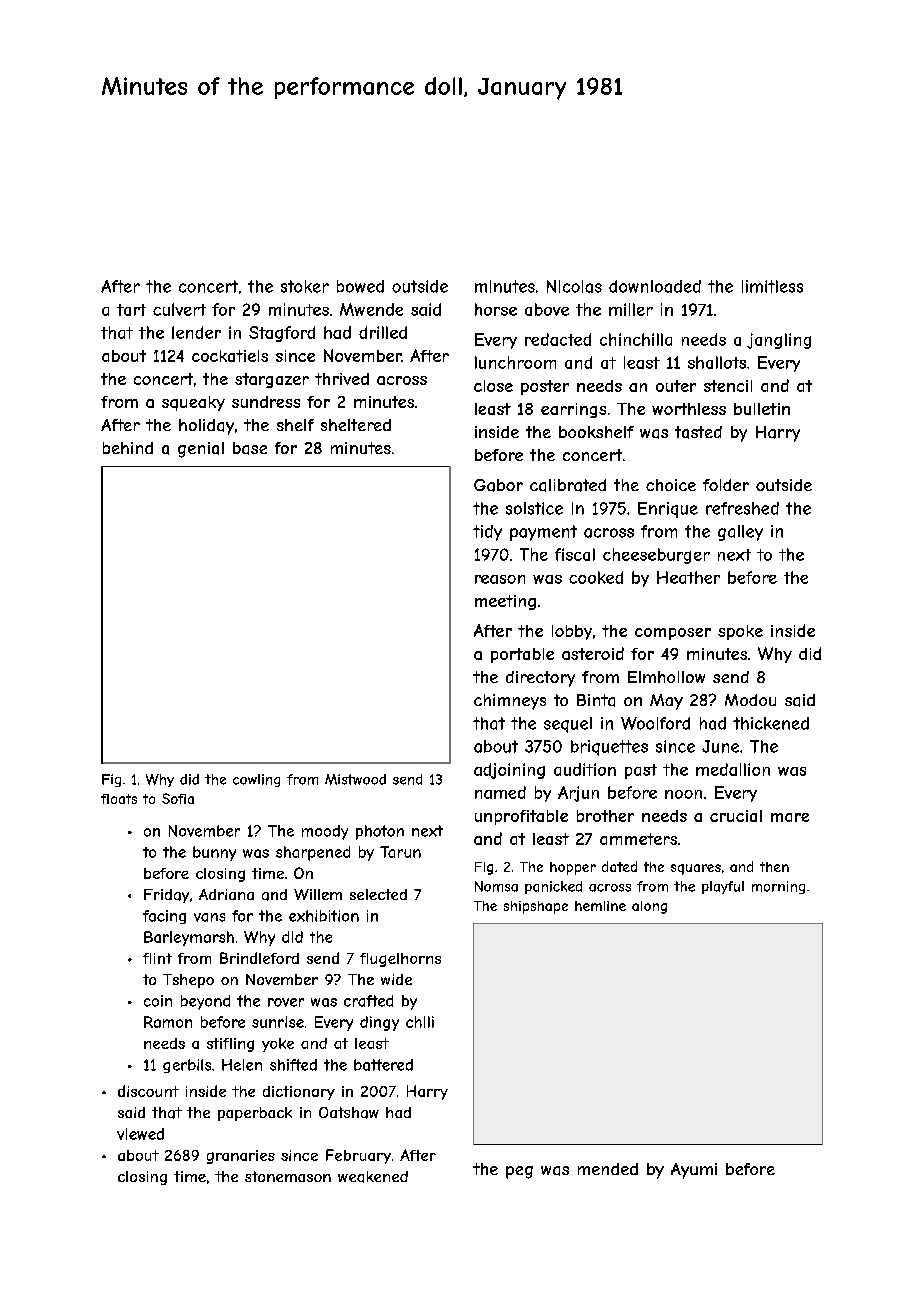 Image resolution: width=924 pixels, height=1308 pixels. Describe the element at coordinates (740, 632) in the document. I see `spoke` at that location.
